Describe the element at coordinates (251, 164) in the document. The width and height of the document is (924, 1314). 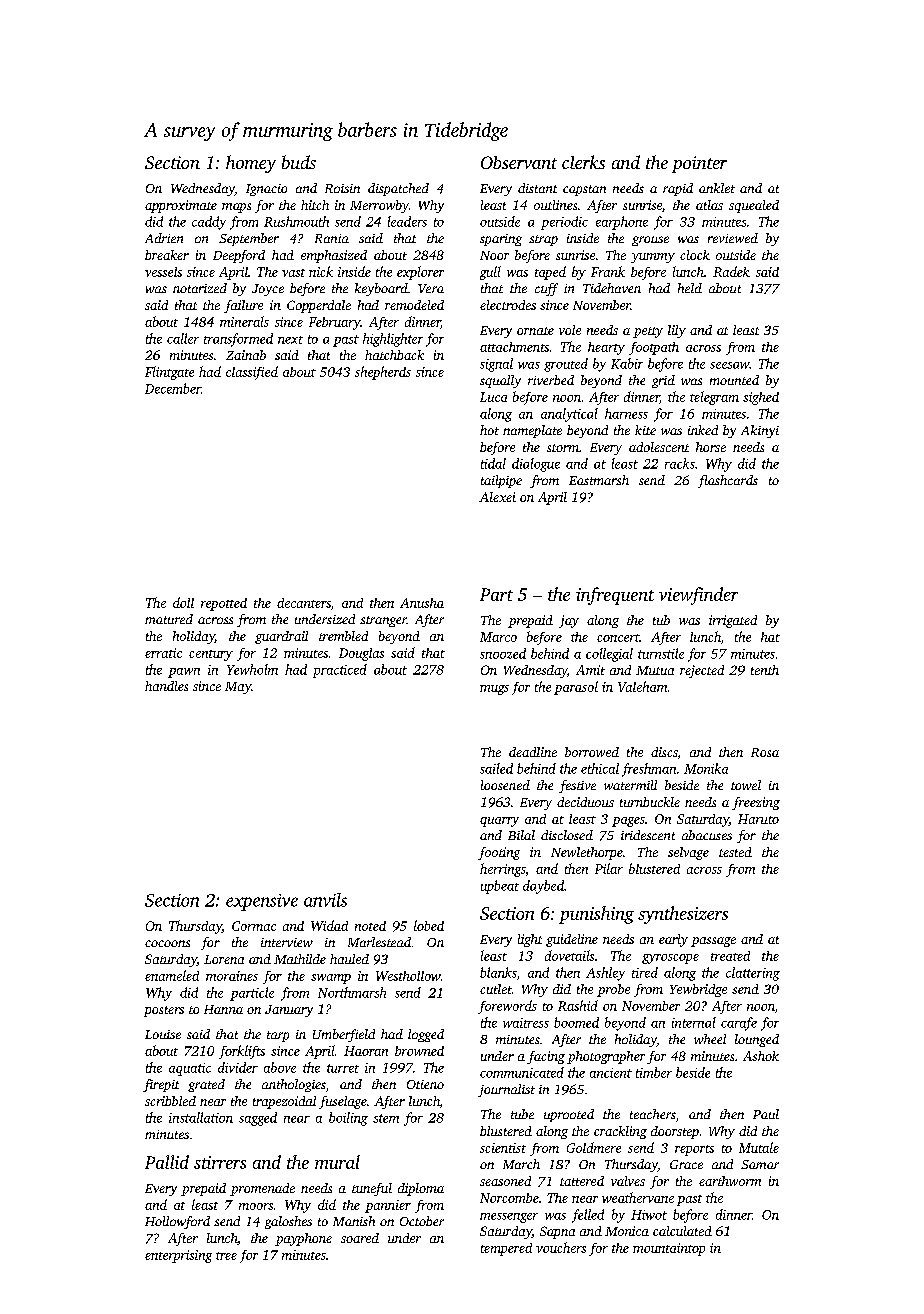
I see `homey` at that location.
